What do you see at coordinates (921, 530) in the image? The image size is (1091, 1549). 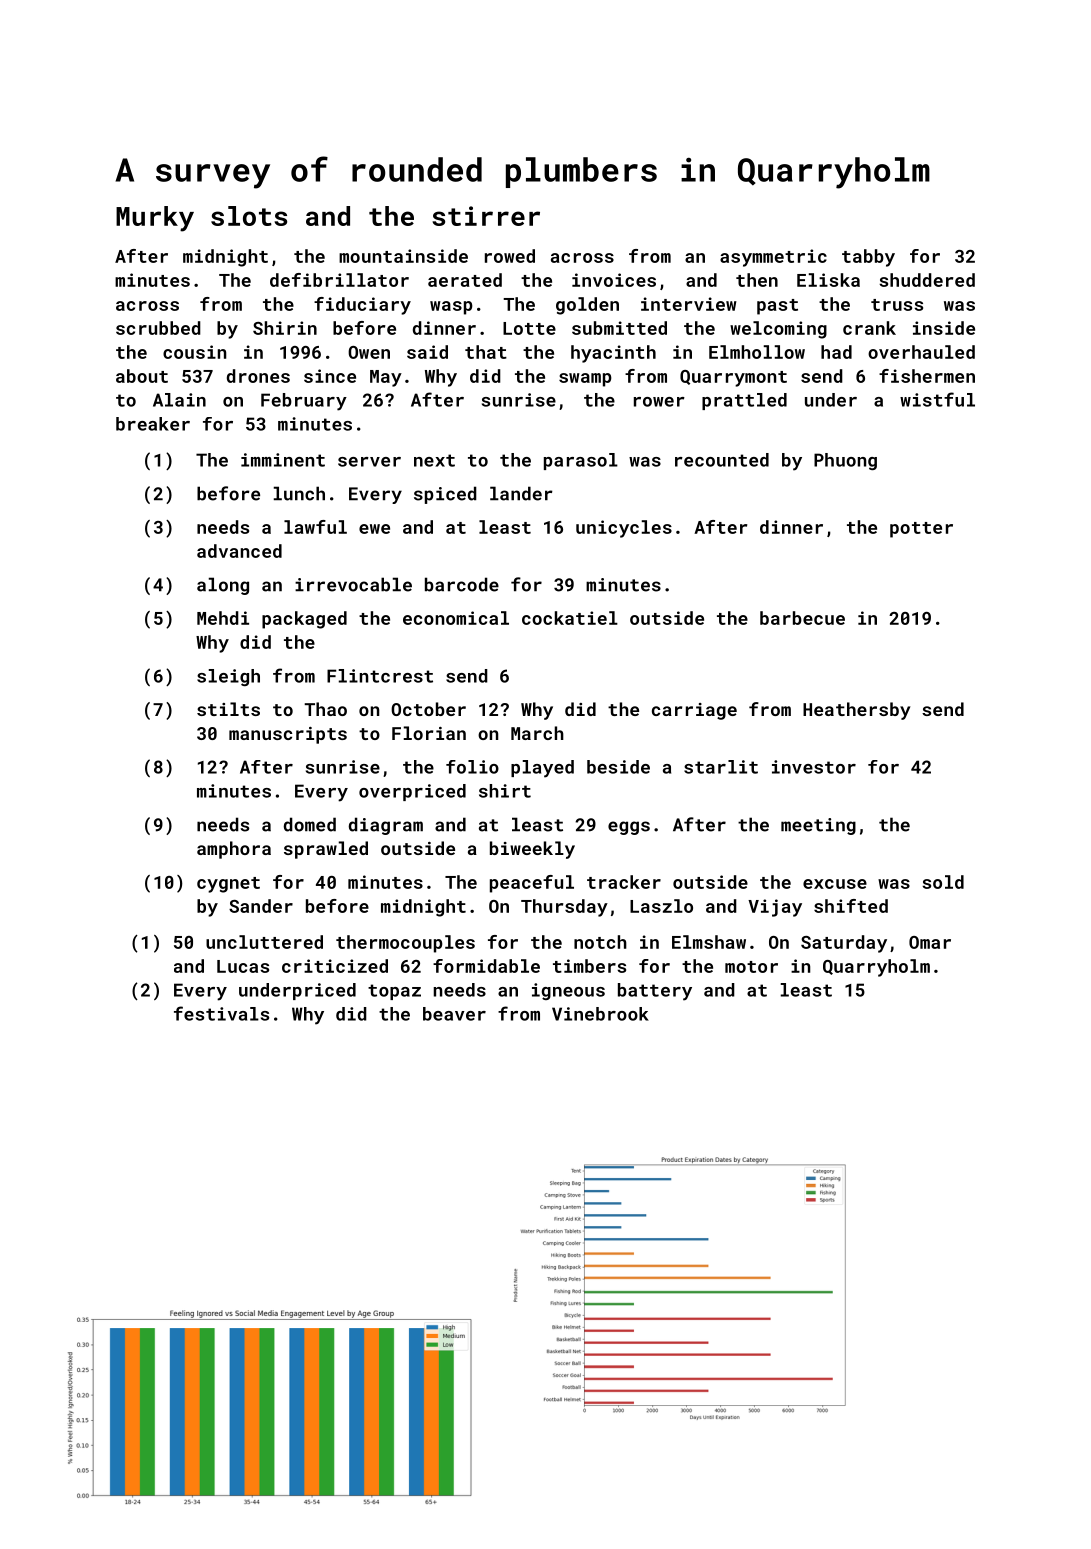 I see `potter` at bounding box center [921, 530].
